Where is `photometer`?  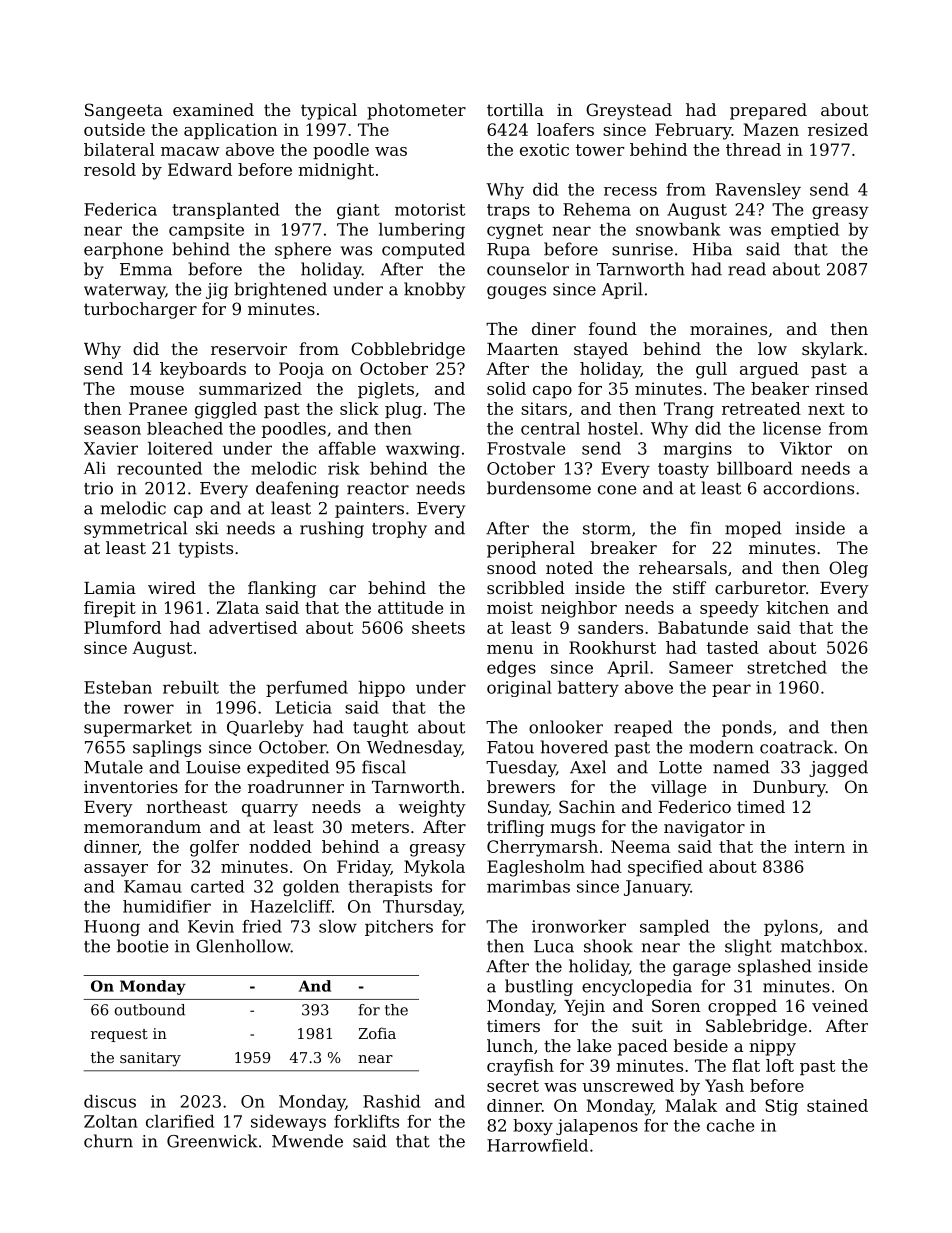
photometer is located at coordinates (416, 111).
